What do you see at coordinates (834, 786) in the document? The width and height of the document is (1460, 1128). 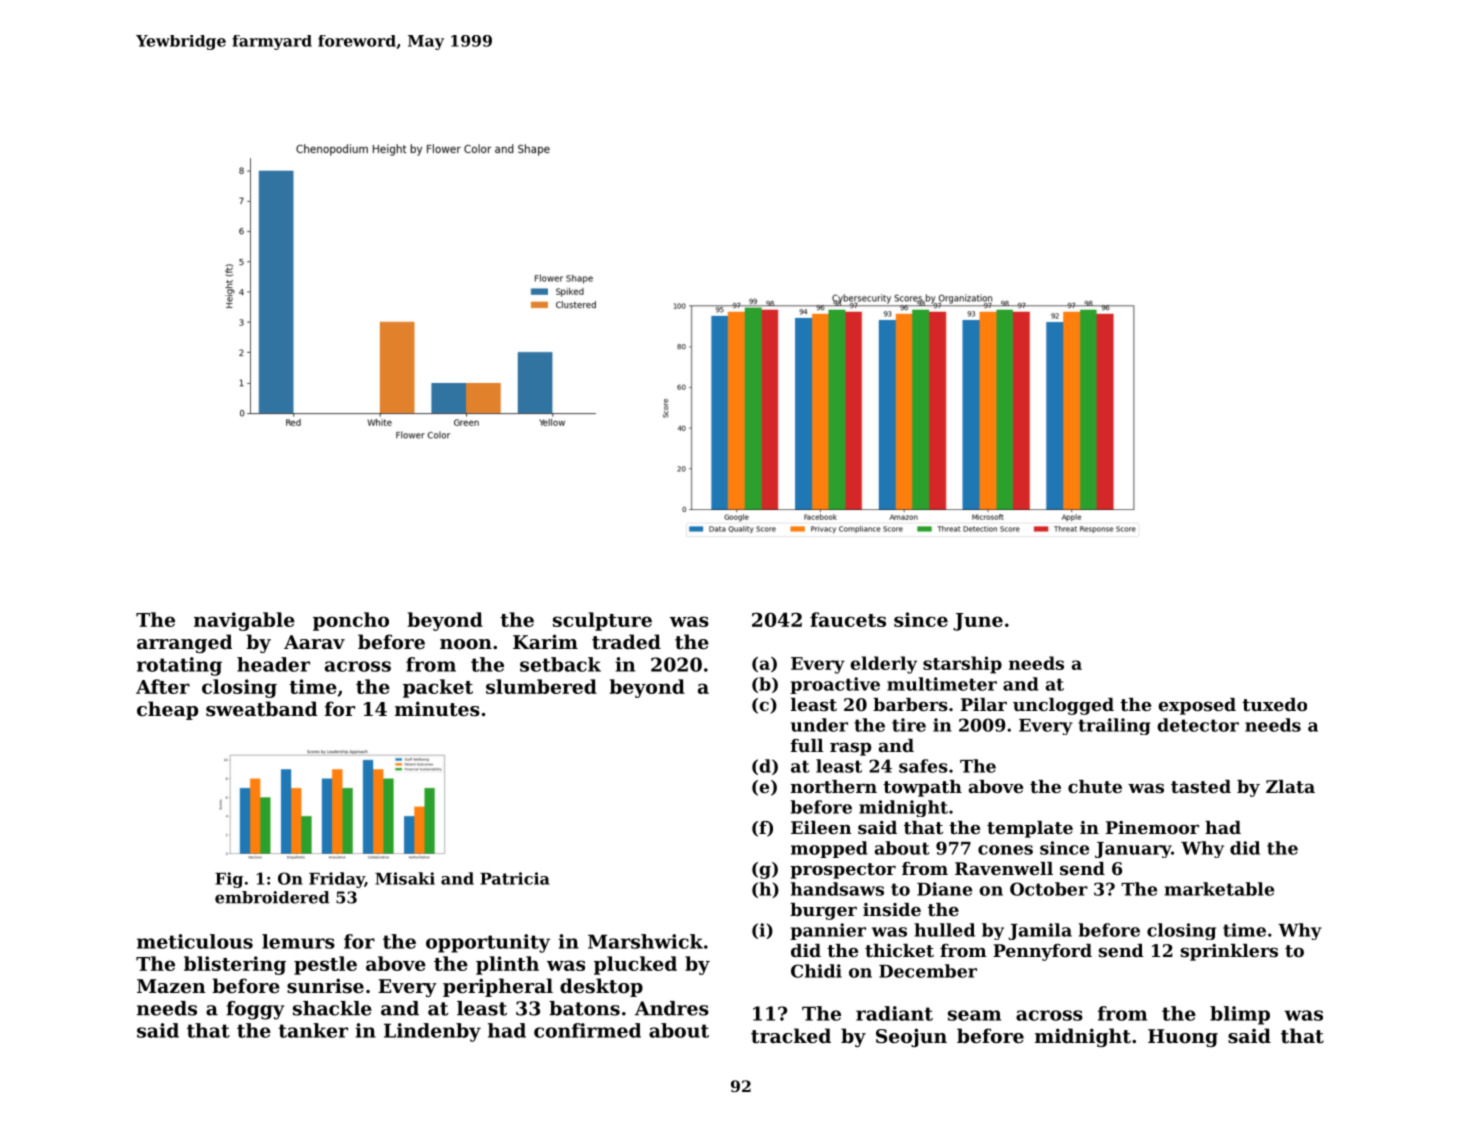 I see `northern` at bounding box center [834, 786].
